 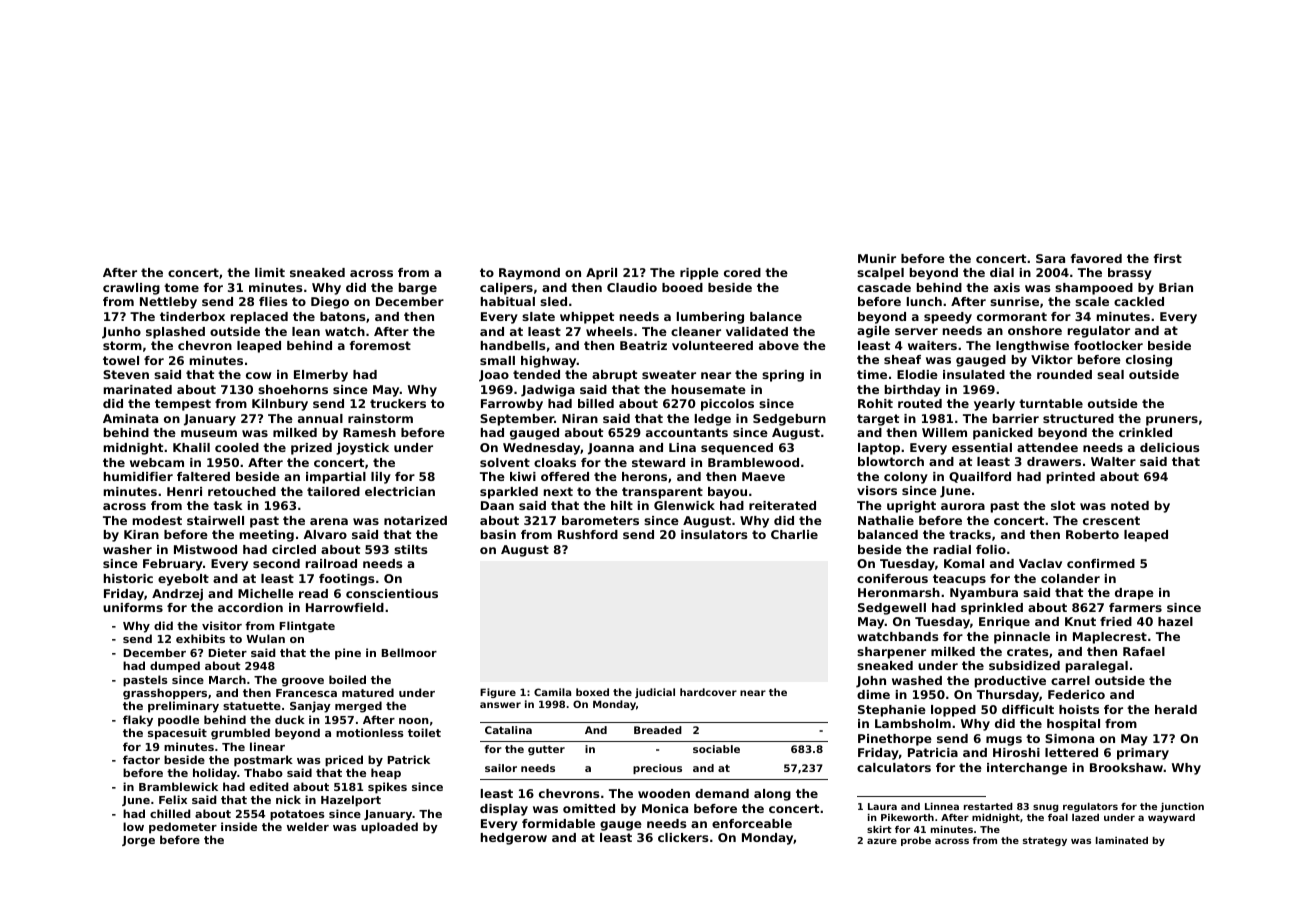 What do you see at coordinates (131, 289) in the page?
I see `crawling` at bounding box center [131, 289].
